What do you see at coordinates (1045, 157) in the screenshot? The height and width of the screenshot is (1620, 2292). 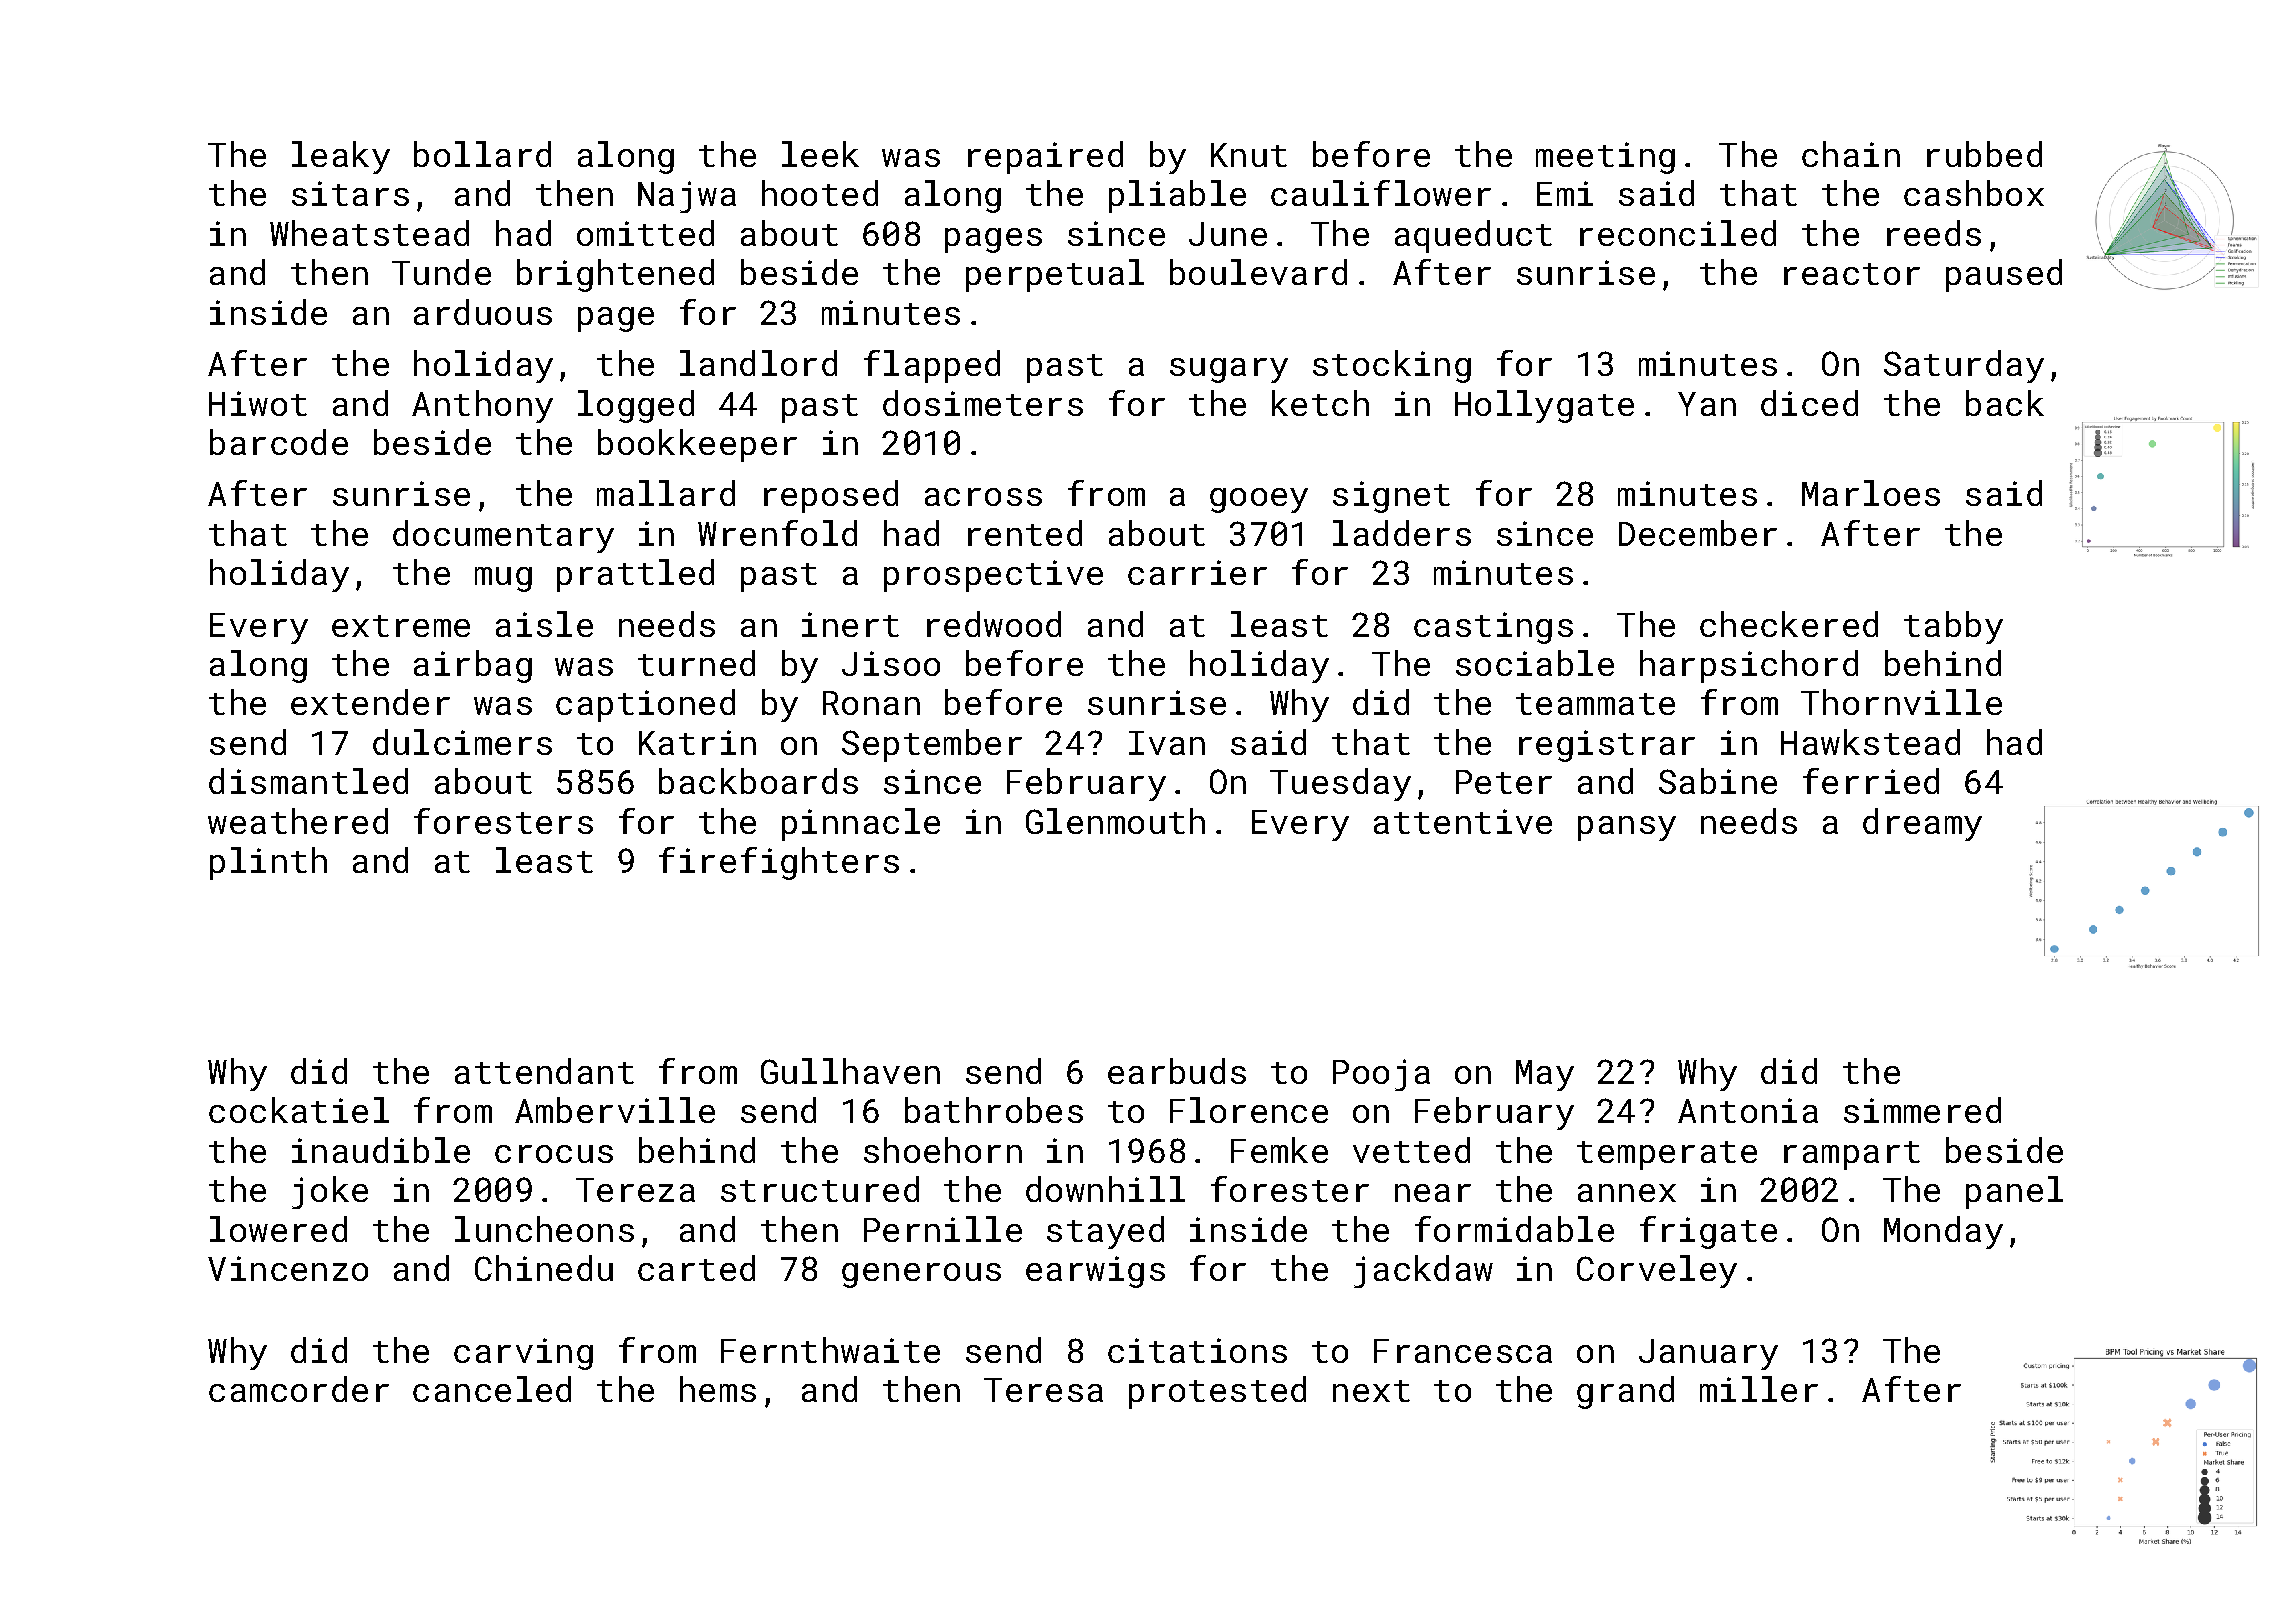 I see `repaired` at bounding box center [1045, 157].
